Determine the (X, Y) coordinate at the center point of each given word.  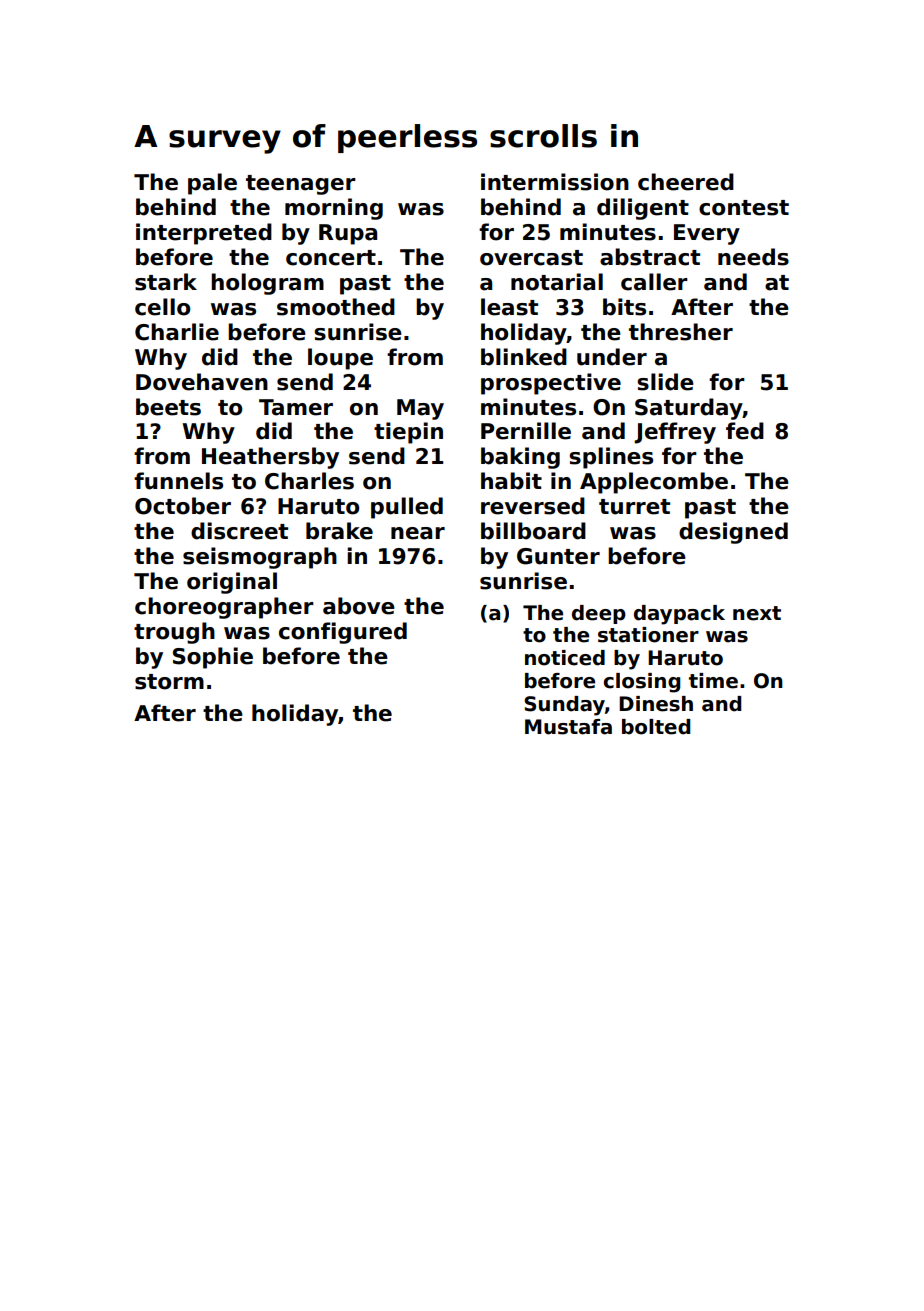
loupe (340, 359)
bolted (656, 727)
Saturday (689, 409)
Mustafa (568, 727)
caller (654, 282)
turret (634, 507)
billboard (533, 531)
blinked (524, 357)
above (359, 606)
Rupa (348, 234)
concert (331, 258)
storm (169, 682)
